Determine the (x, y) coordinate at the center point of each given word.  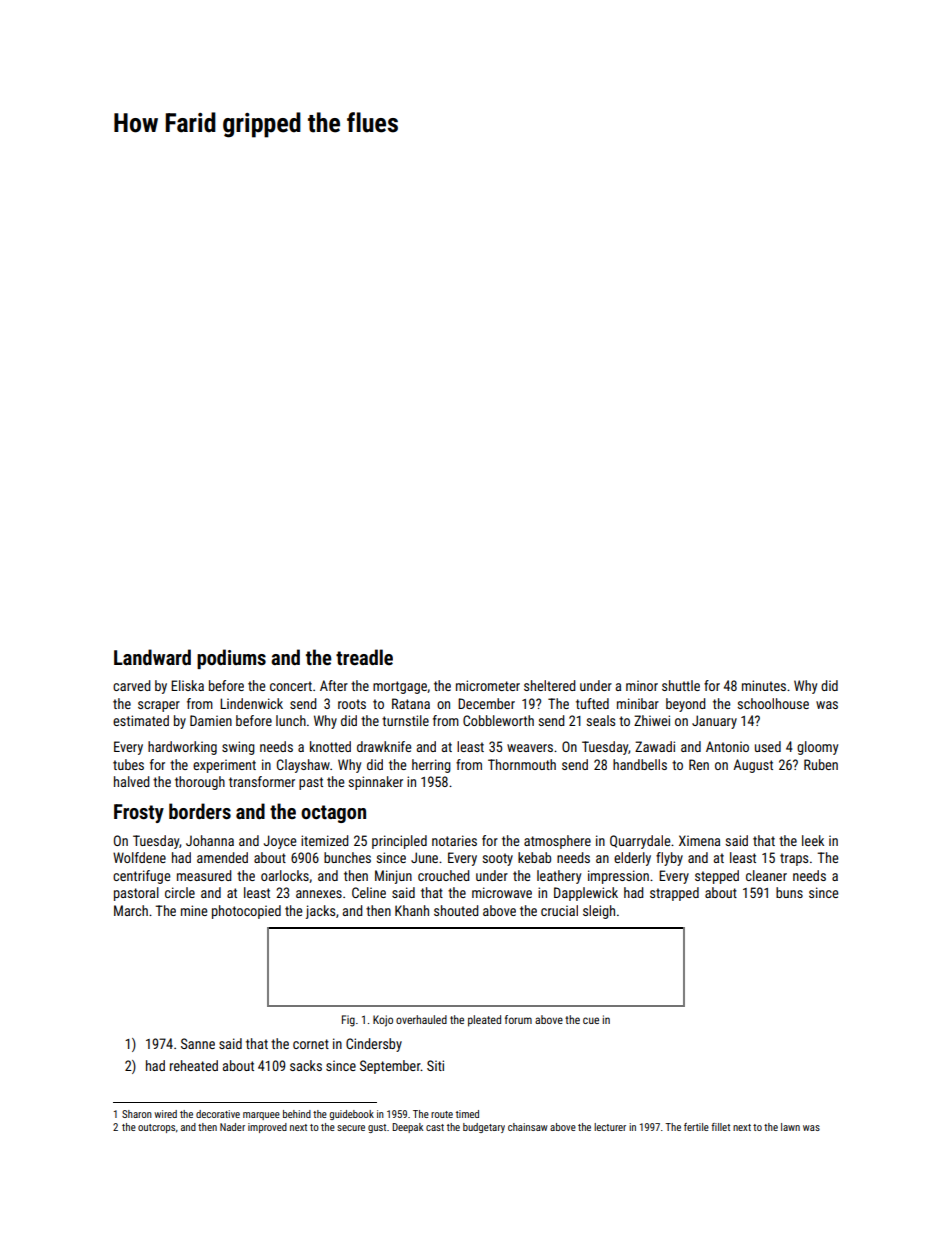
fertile (696, 1127)
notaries (454, 840)
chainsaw (528, 1127)
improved (267, 1128)
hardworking (182, 748)
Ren (699, 764)
